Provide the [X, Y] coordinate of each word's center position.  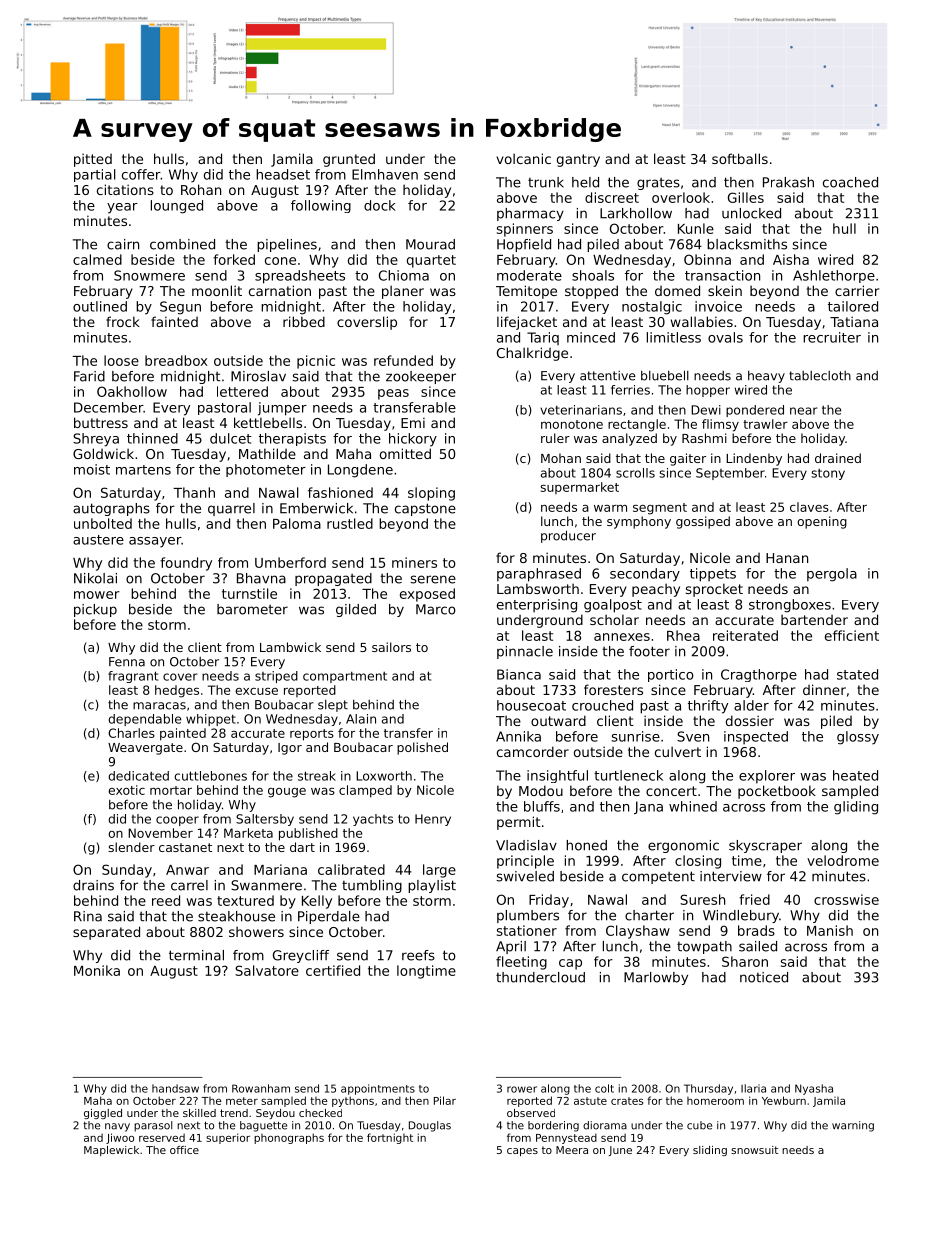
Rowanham [261, 1088]
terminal [196, 955]
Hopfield [524, 245]
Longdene [360, 471]
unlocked [751, 213]
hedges [177, 691]
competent [658, 877]
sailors [391, 647]
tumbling [372, 886]
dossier [750, 720]
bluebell [665, 375]
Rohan [201, 189]
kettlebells [268, 422]
